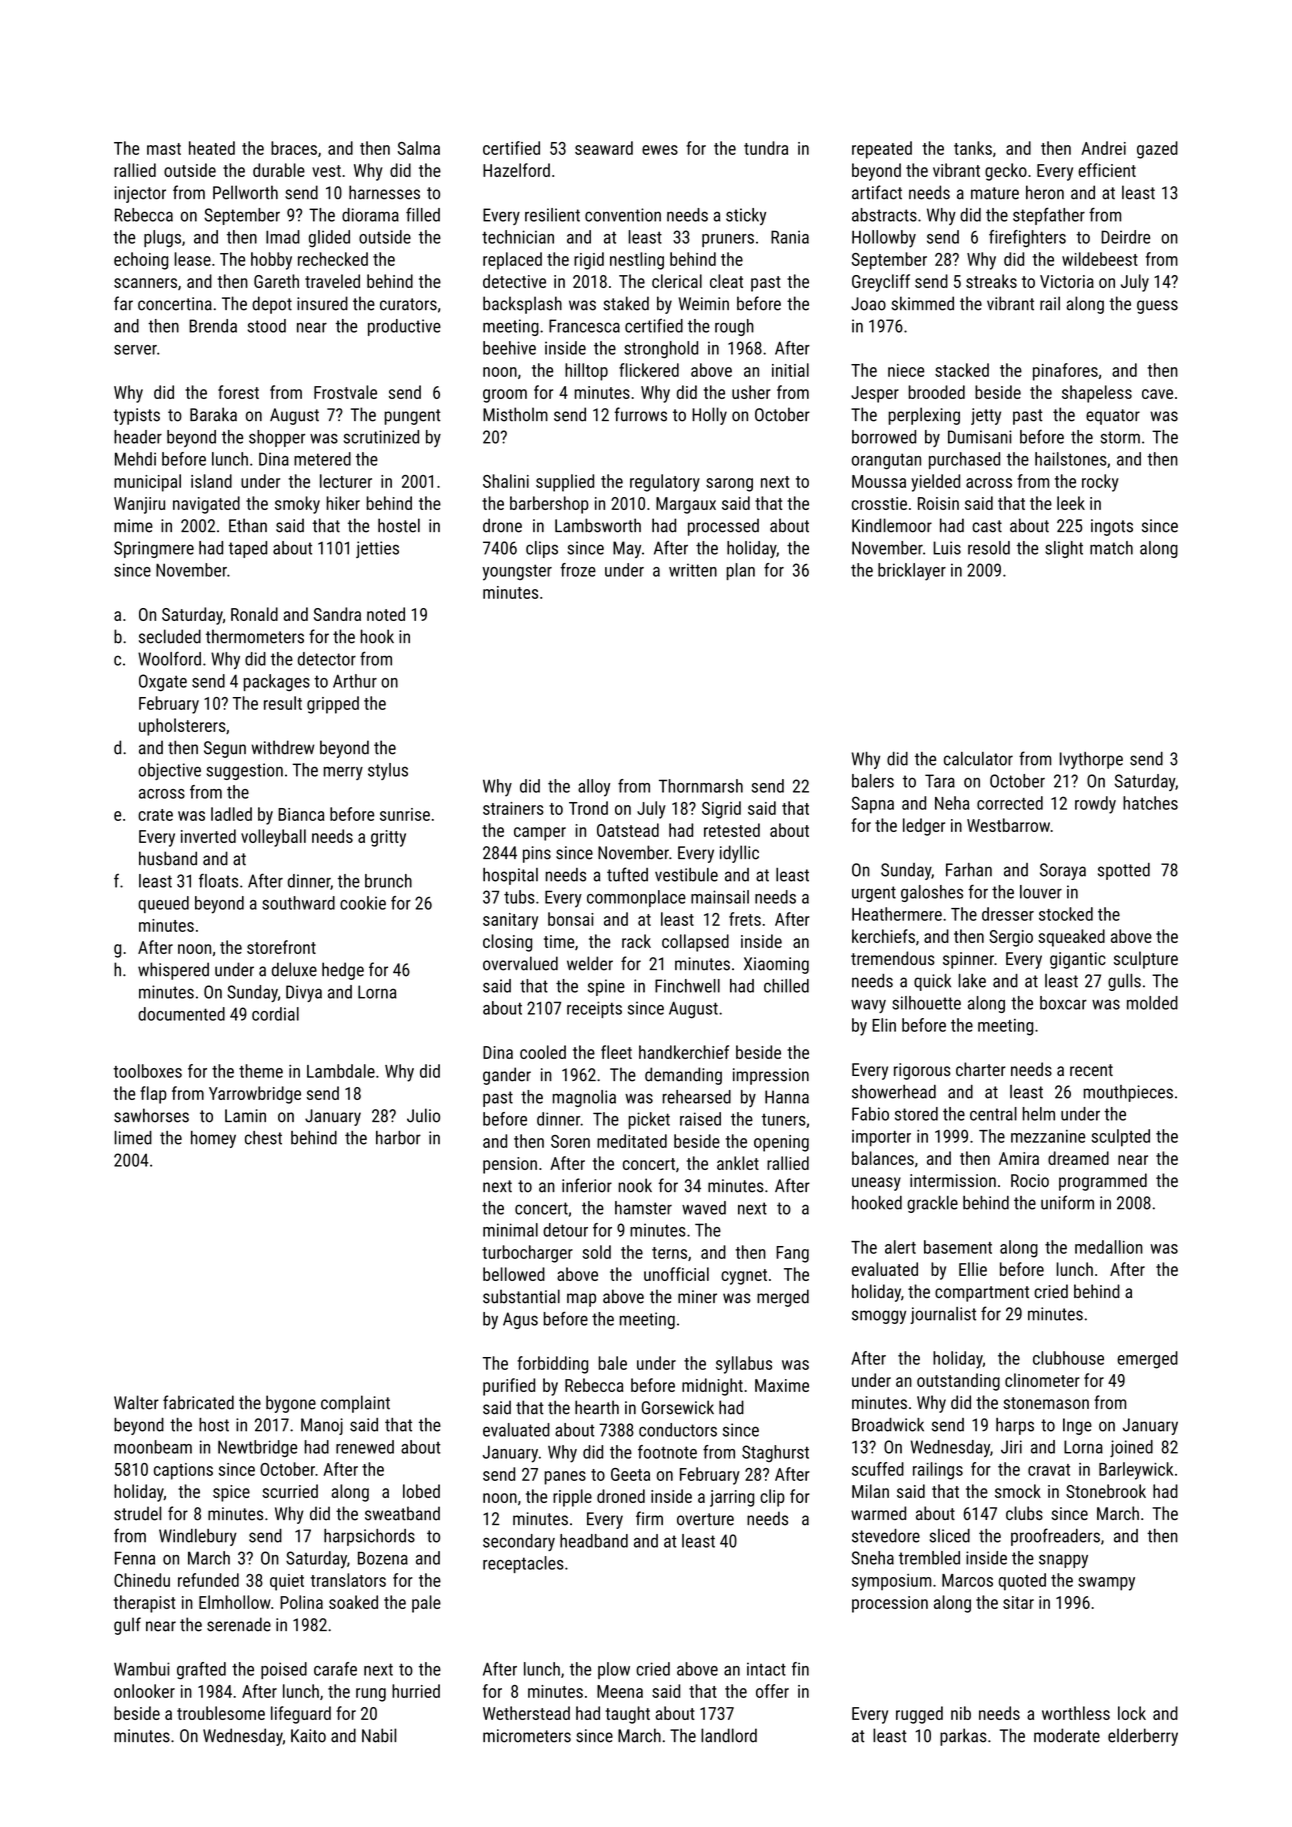 The width and height of the screenshot is (1292, 1827). I want to click on cast, so click(987, 526).
